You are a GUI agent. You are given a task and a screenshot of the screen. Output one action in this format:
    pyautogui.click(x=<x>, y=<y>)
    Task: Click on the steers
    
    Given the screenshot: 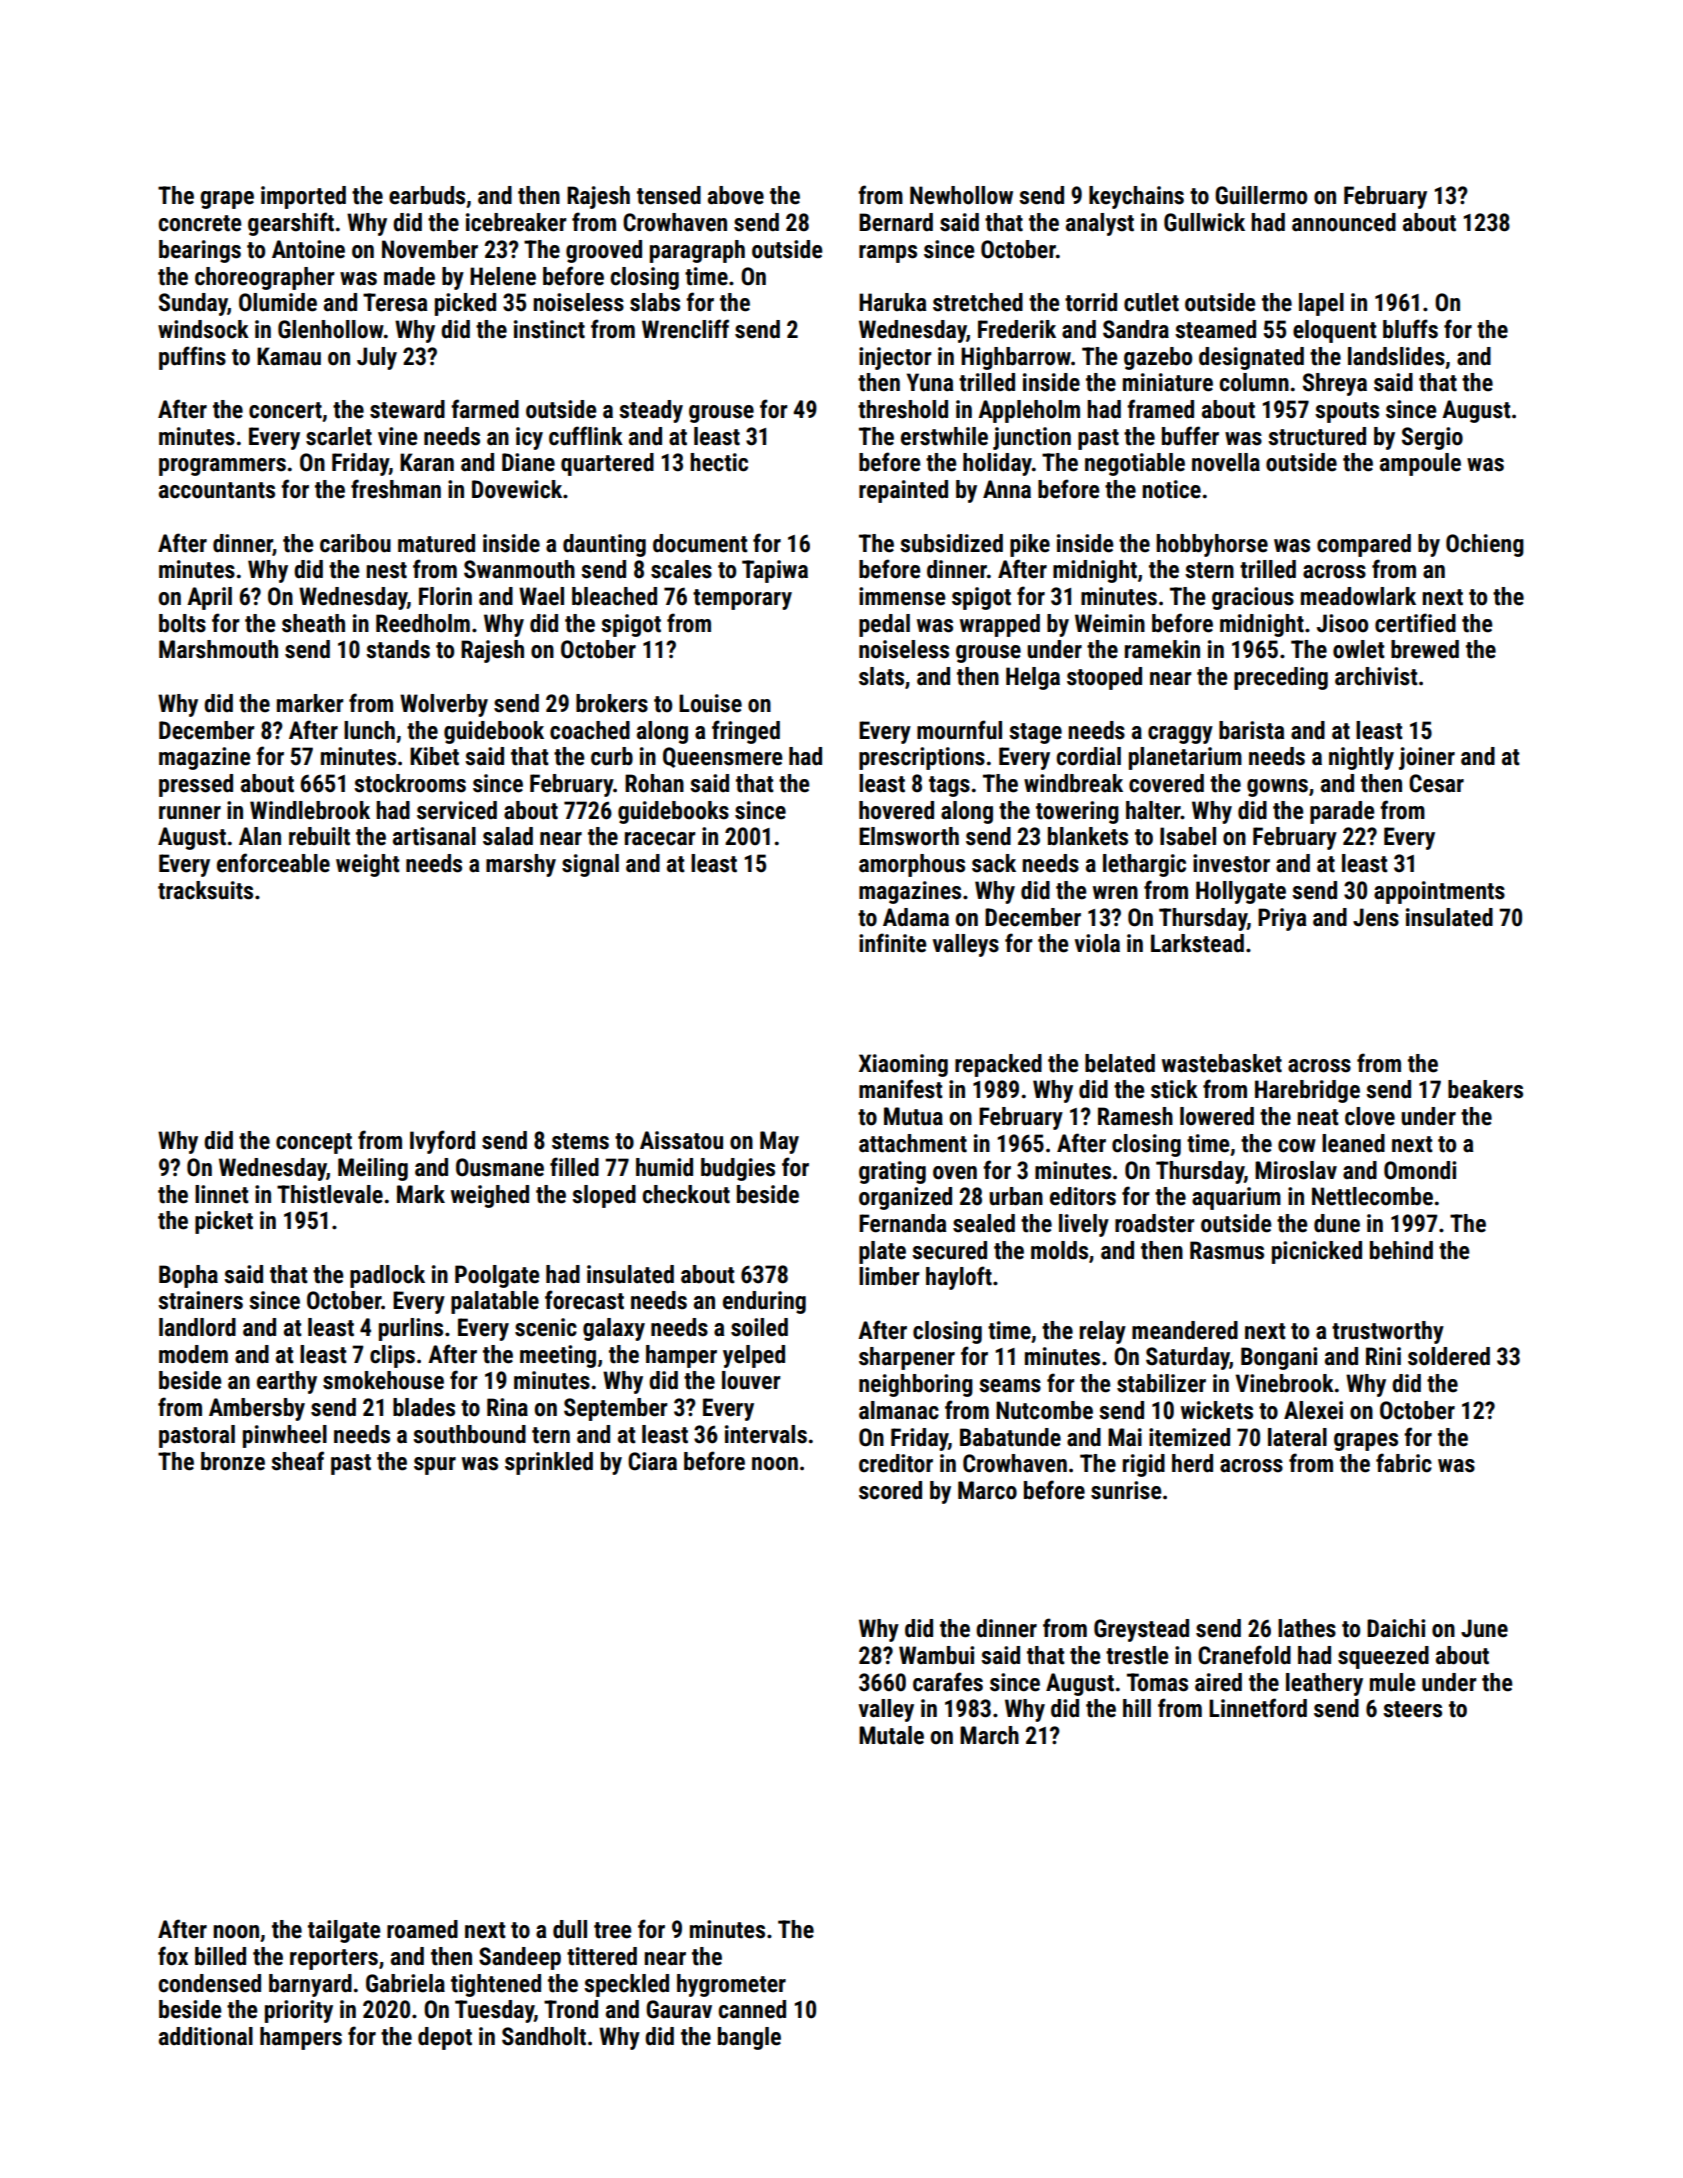 What is the action you would take?
    pyautogui.click(x=1412, y=1709)
